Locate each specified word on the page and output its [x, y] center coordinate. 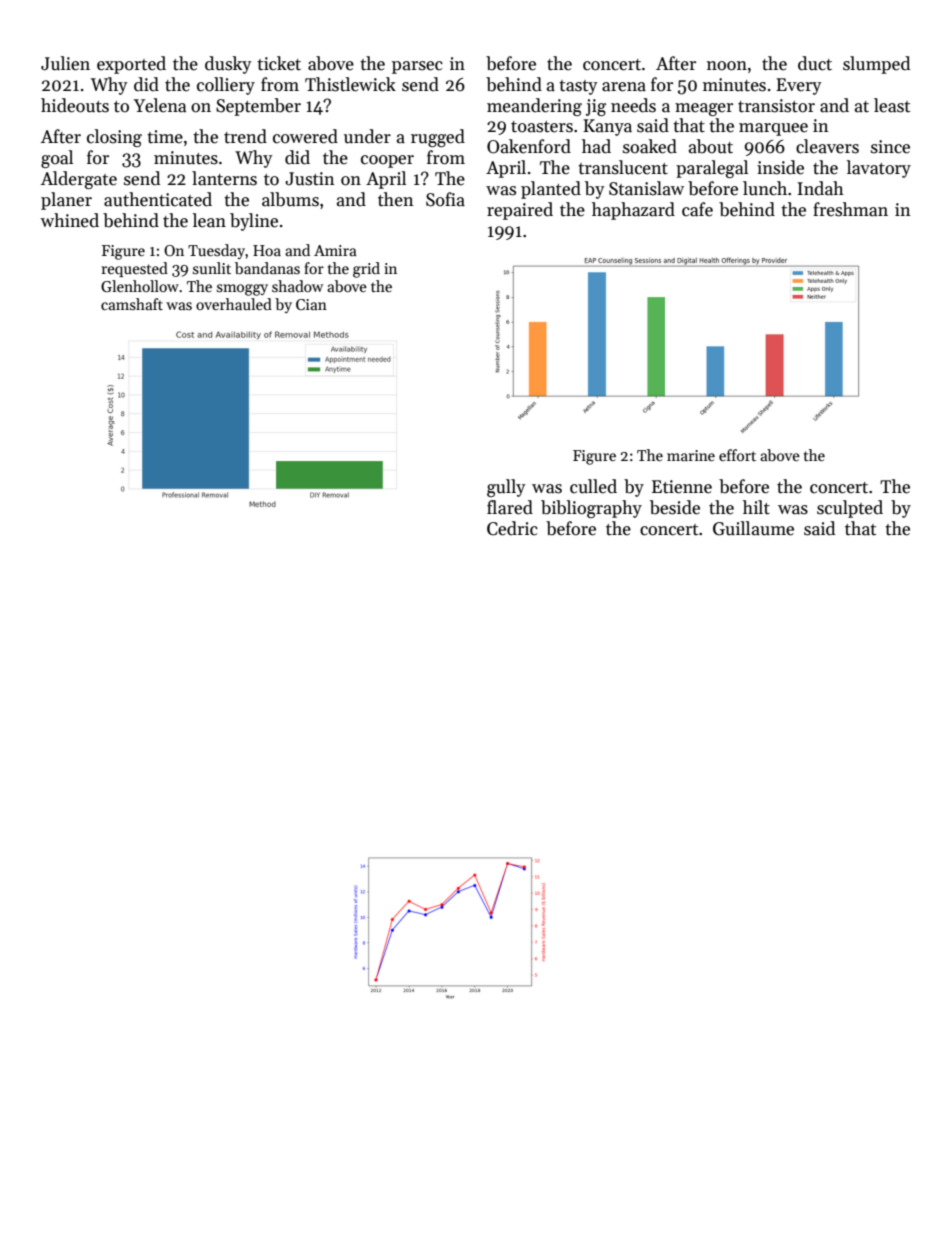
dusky [228, 65]
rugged [438, 138]
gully [506, 488]
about [711, 146]
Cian [311, 304]
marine [691, 455]
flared [510, 507]
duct [815, 63]
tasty [578, 87]
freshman [850, 209]
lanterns [224, 178]
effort [737, 455]
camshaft [132, 304]
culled [593, 486]
